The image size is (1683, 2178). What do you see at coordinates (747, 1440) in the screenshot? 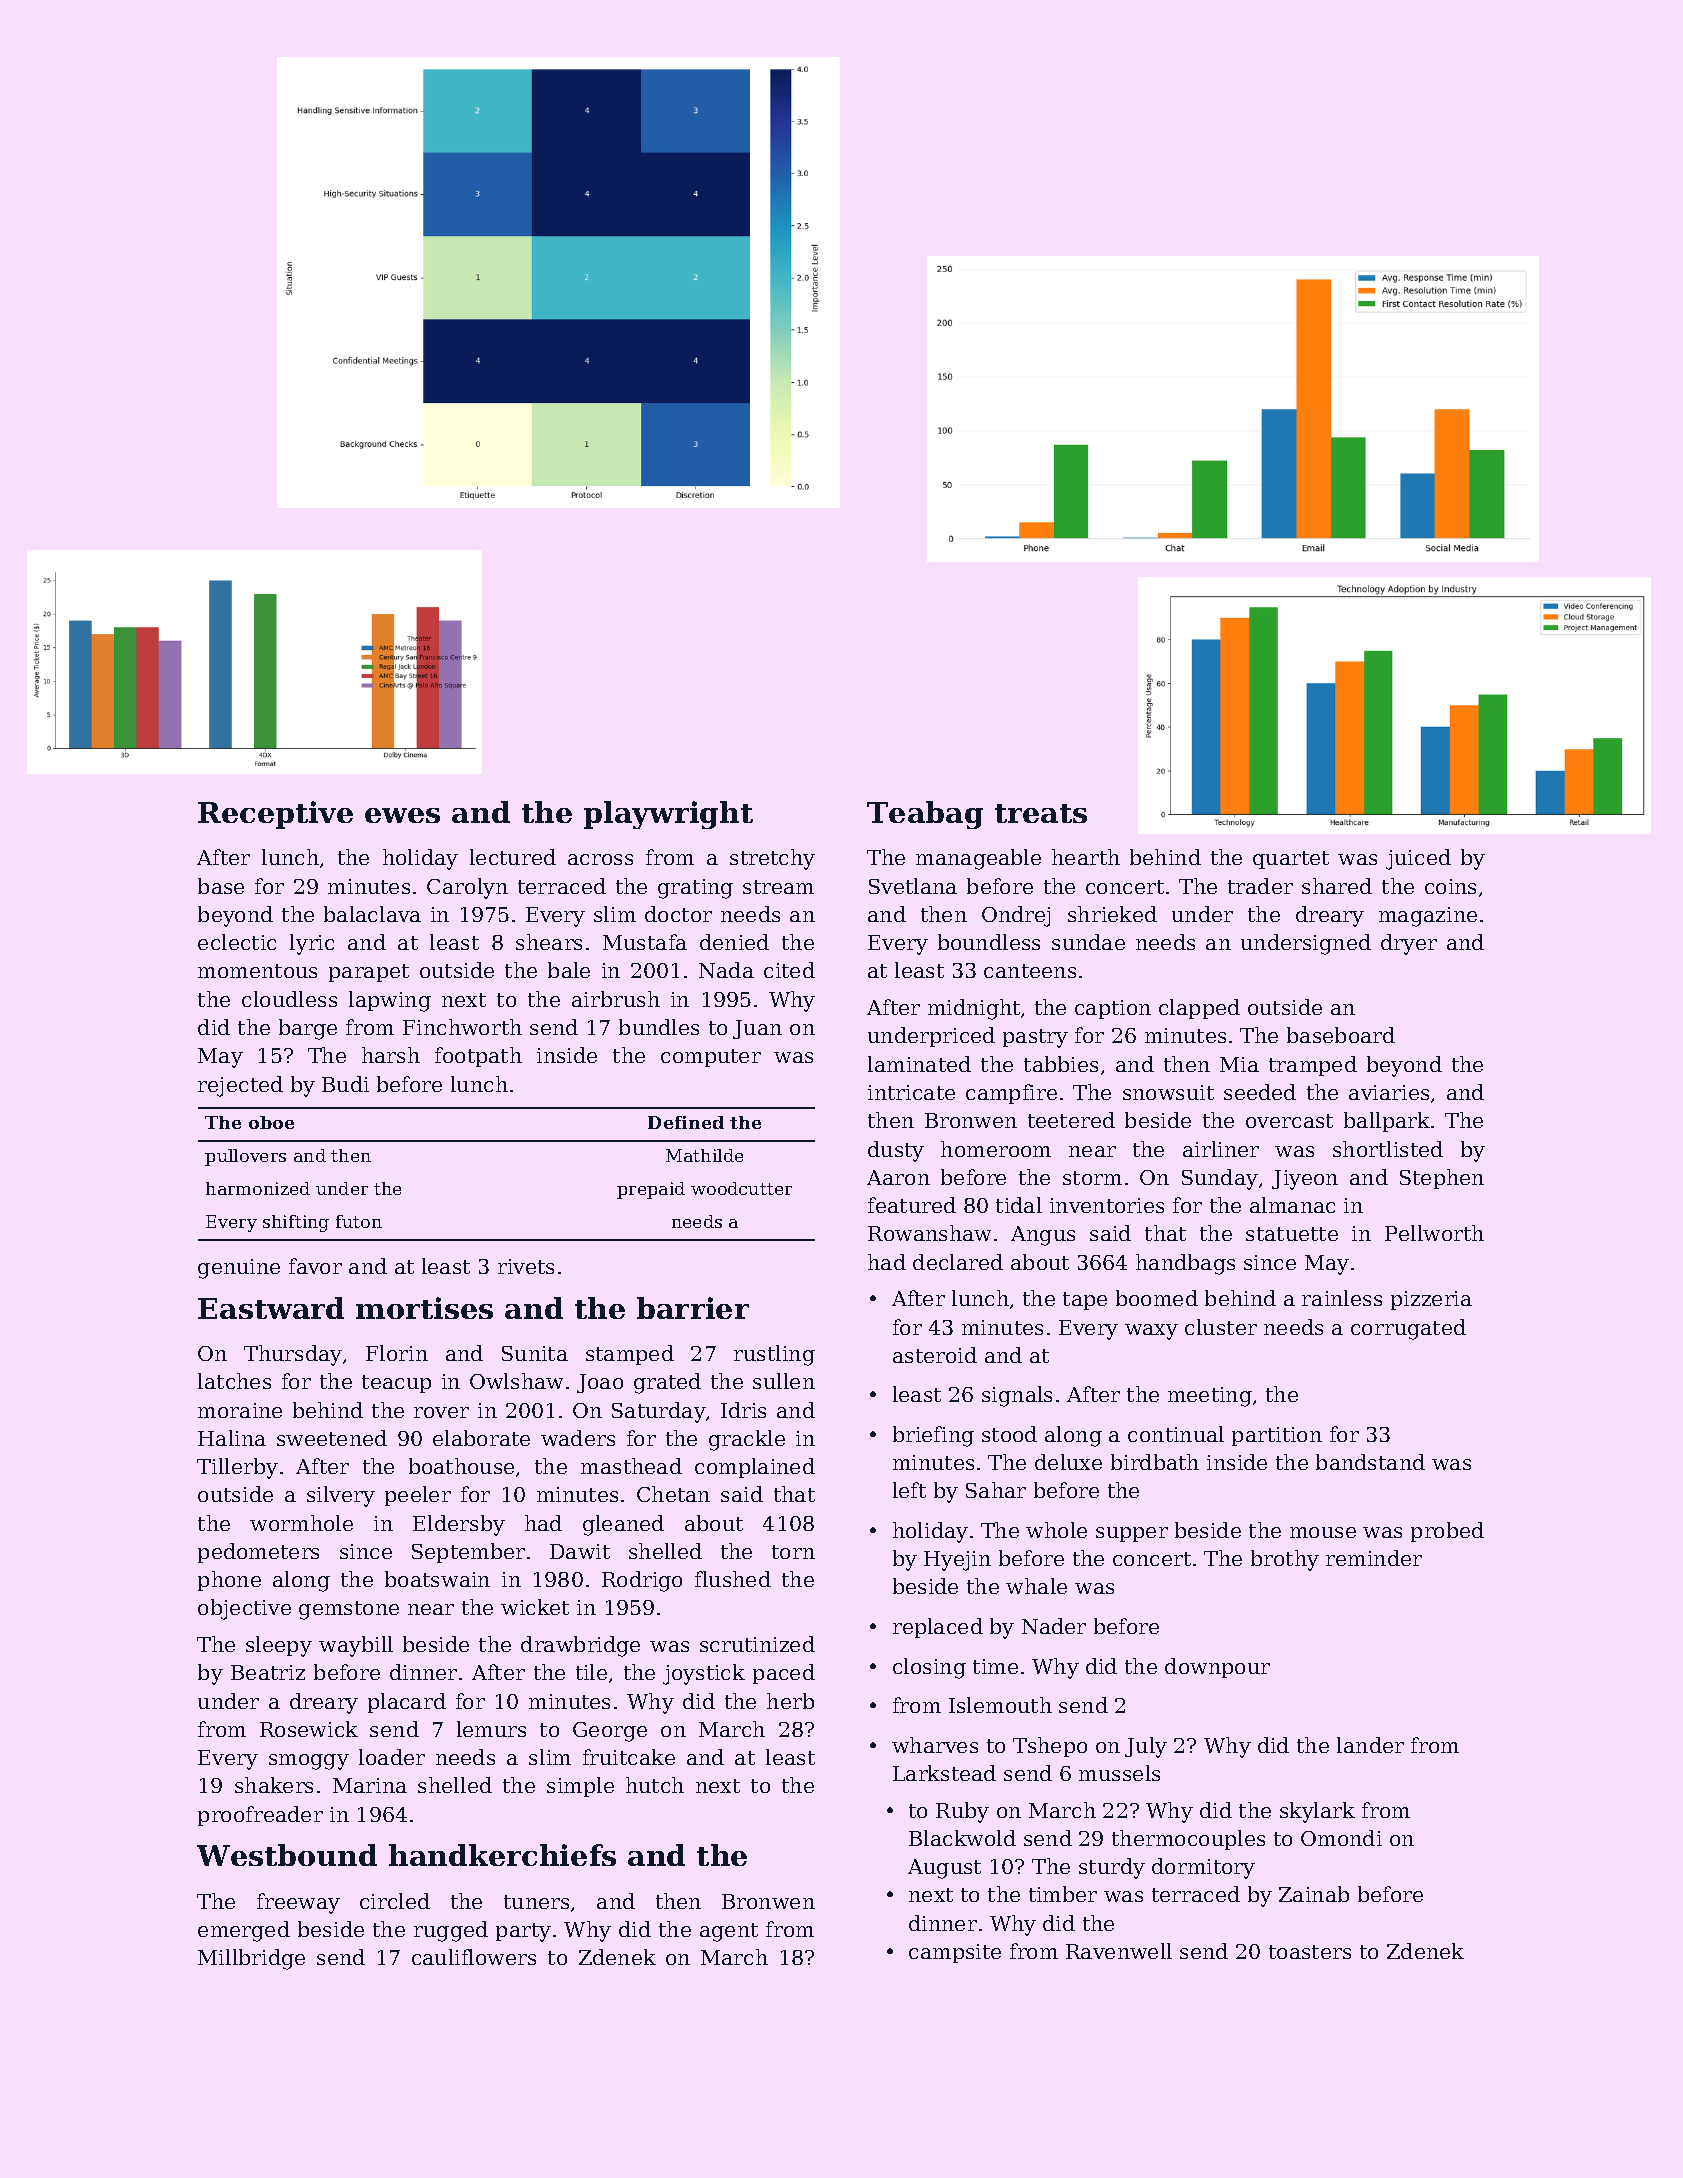
I see `grackle` at bounding box center [747, 1440].
